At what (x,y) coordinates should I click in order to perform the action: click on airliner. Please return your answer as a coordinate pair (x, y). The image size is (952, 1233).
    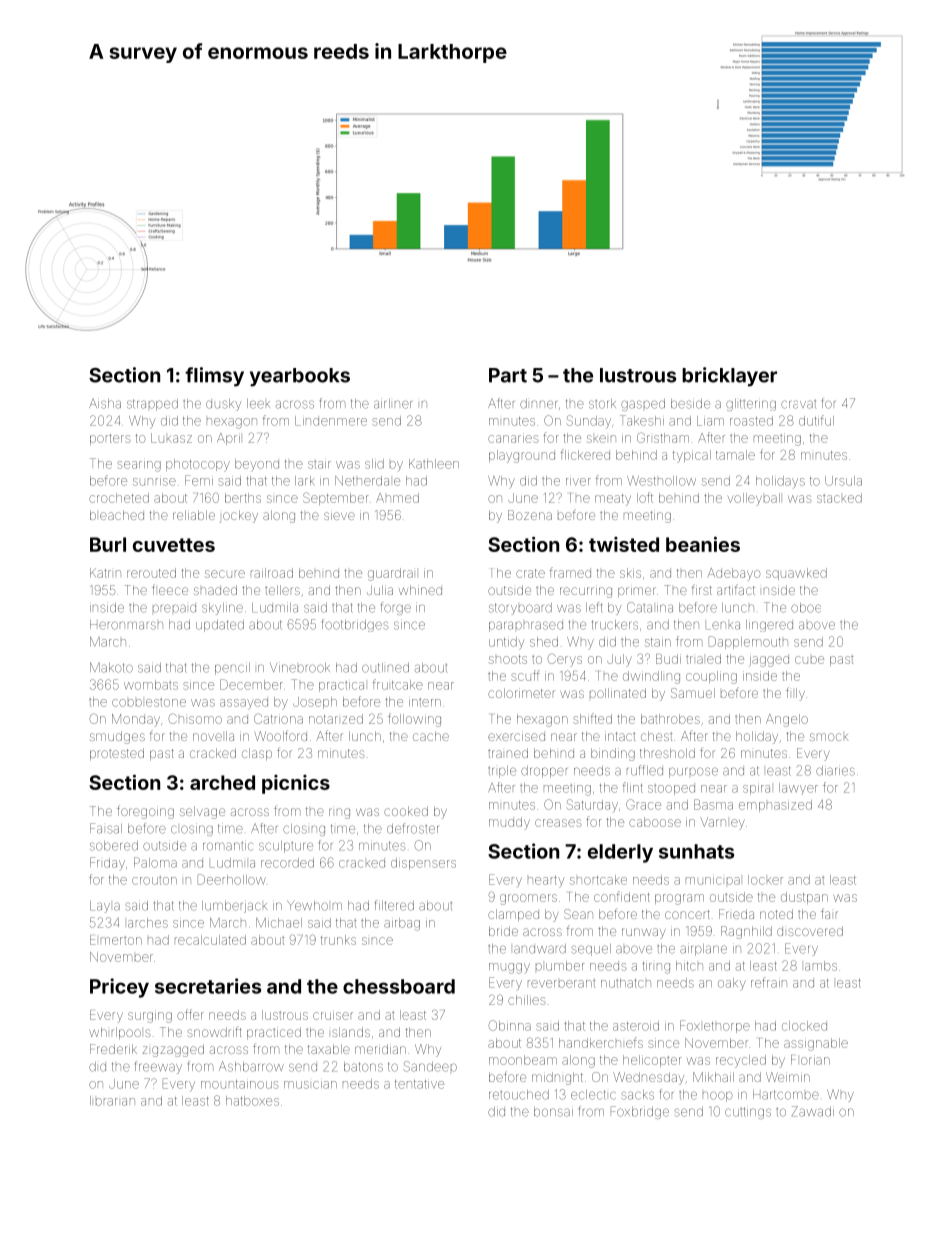
    Looking at the image, I should click on (393, 403).
